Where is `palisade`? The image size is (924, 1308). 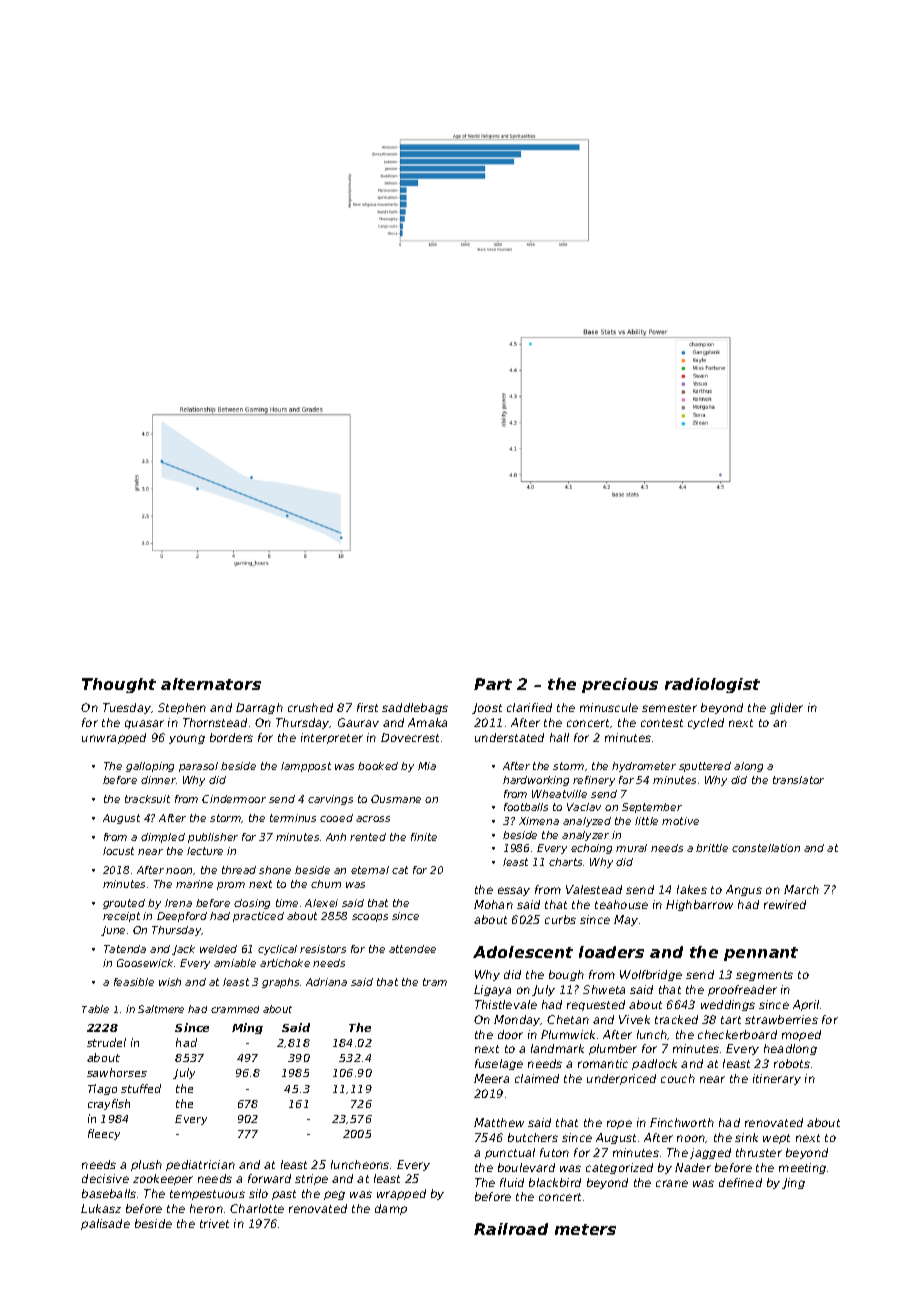
palisade is located at coordinates (105, 1224).
